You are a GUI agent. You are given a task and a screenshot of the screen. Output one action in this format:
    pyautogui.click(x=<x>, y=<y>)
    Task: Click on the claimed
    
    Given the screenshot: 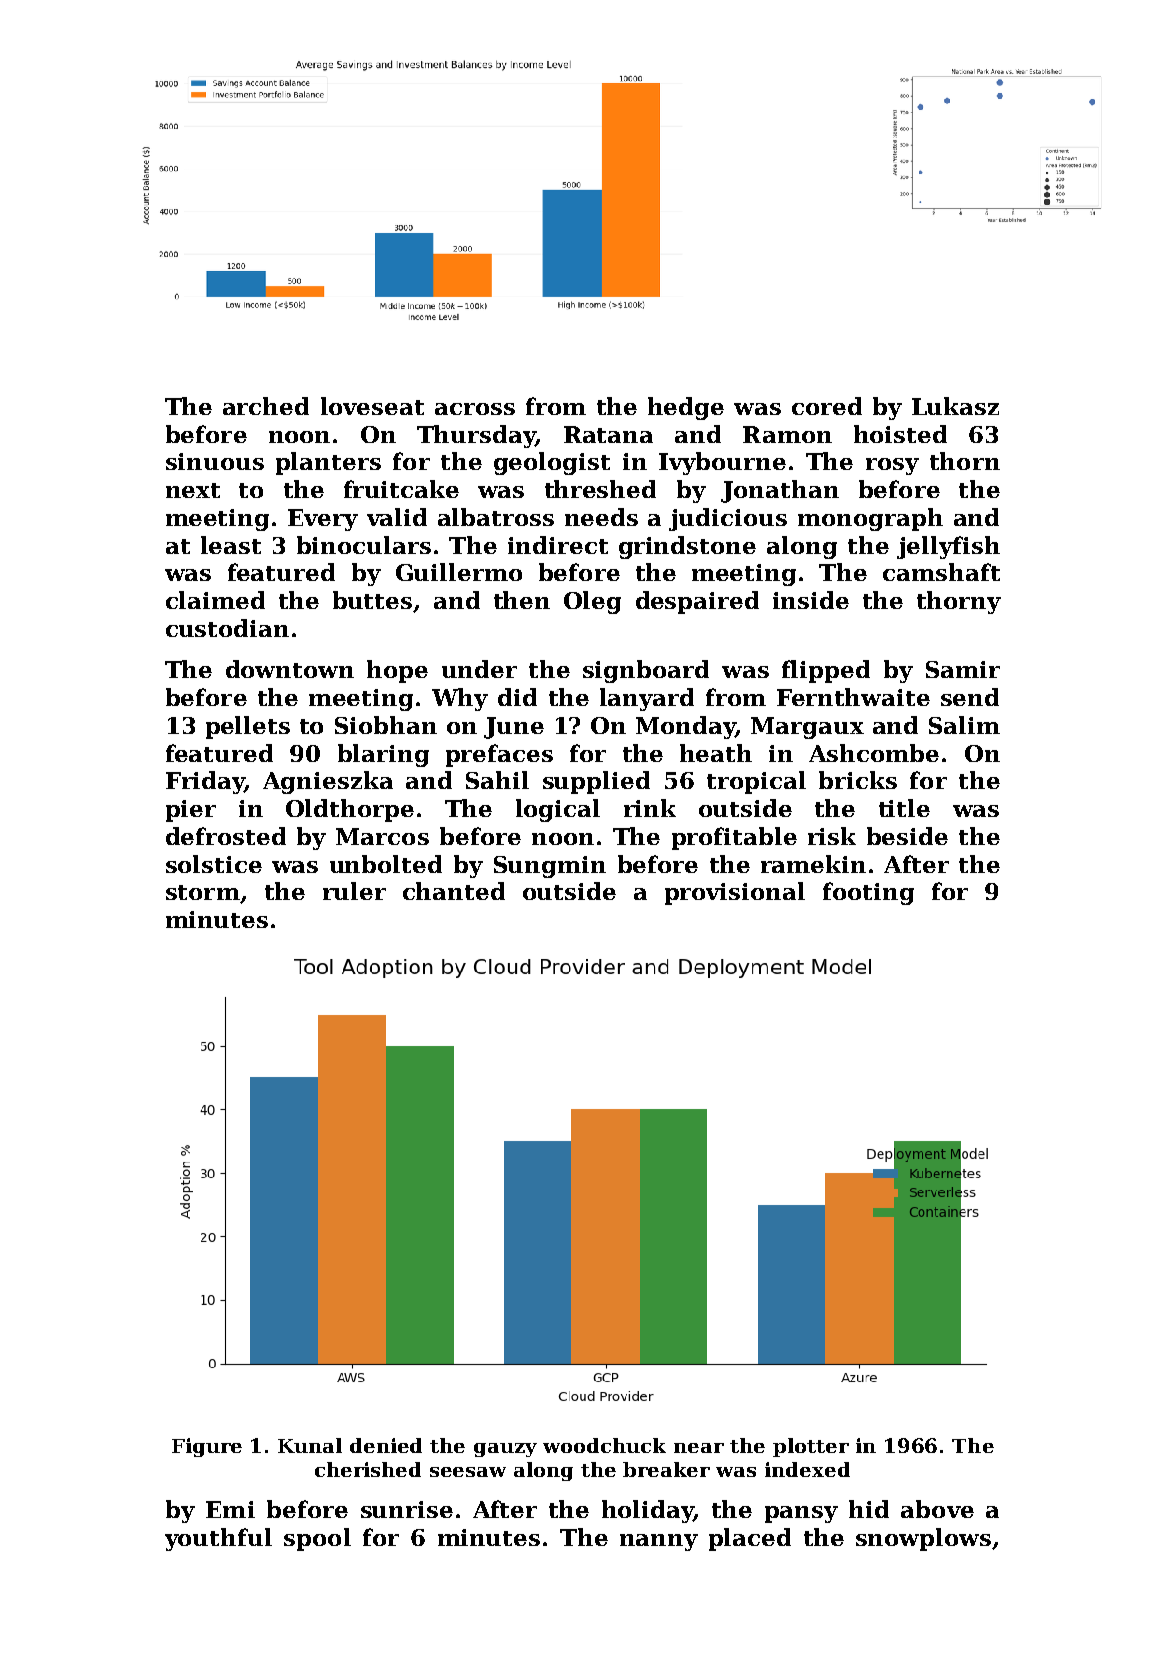 What is the action you would take?
    pyautogui.click(x=215, y=600)
